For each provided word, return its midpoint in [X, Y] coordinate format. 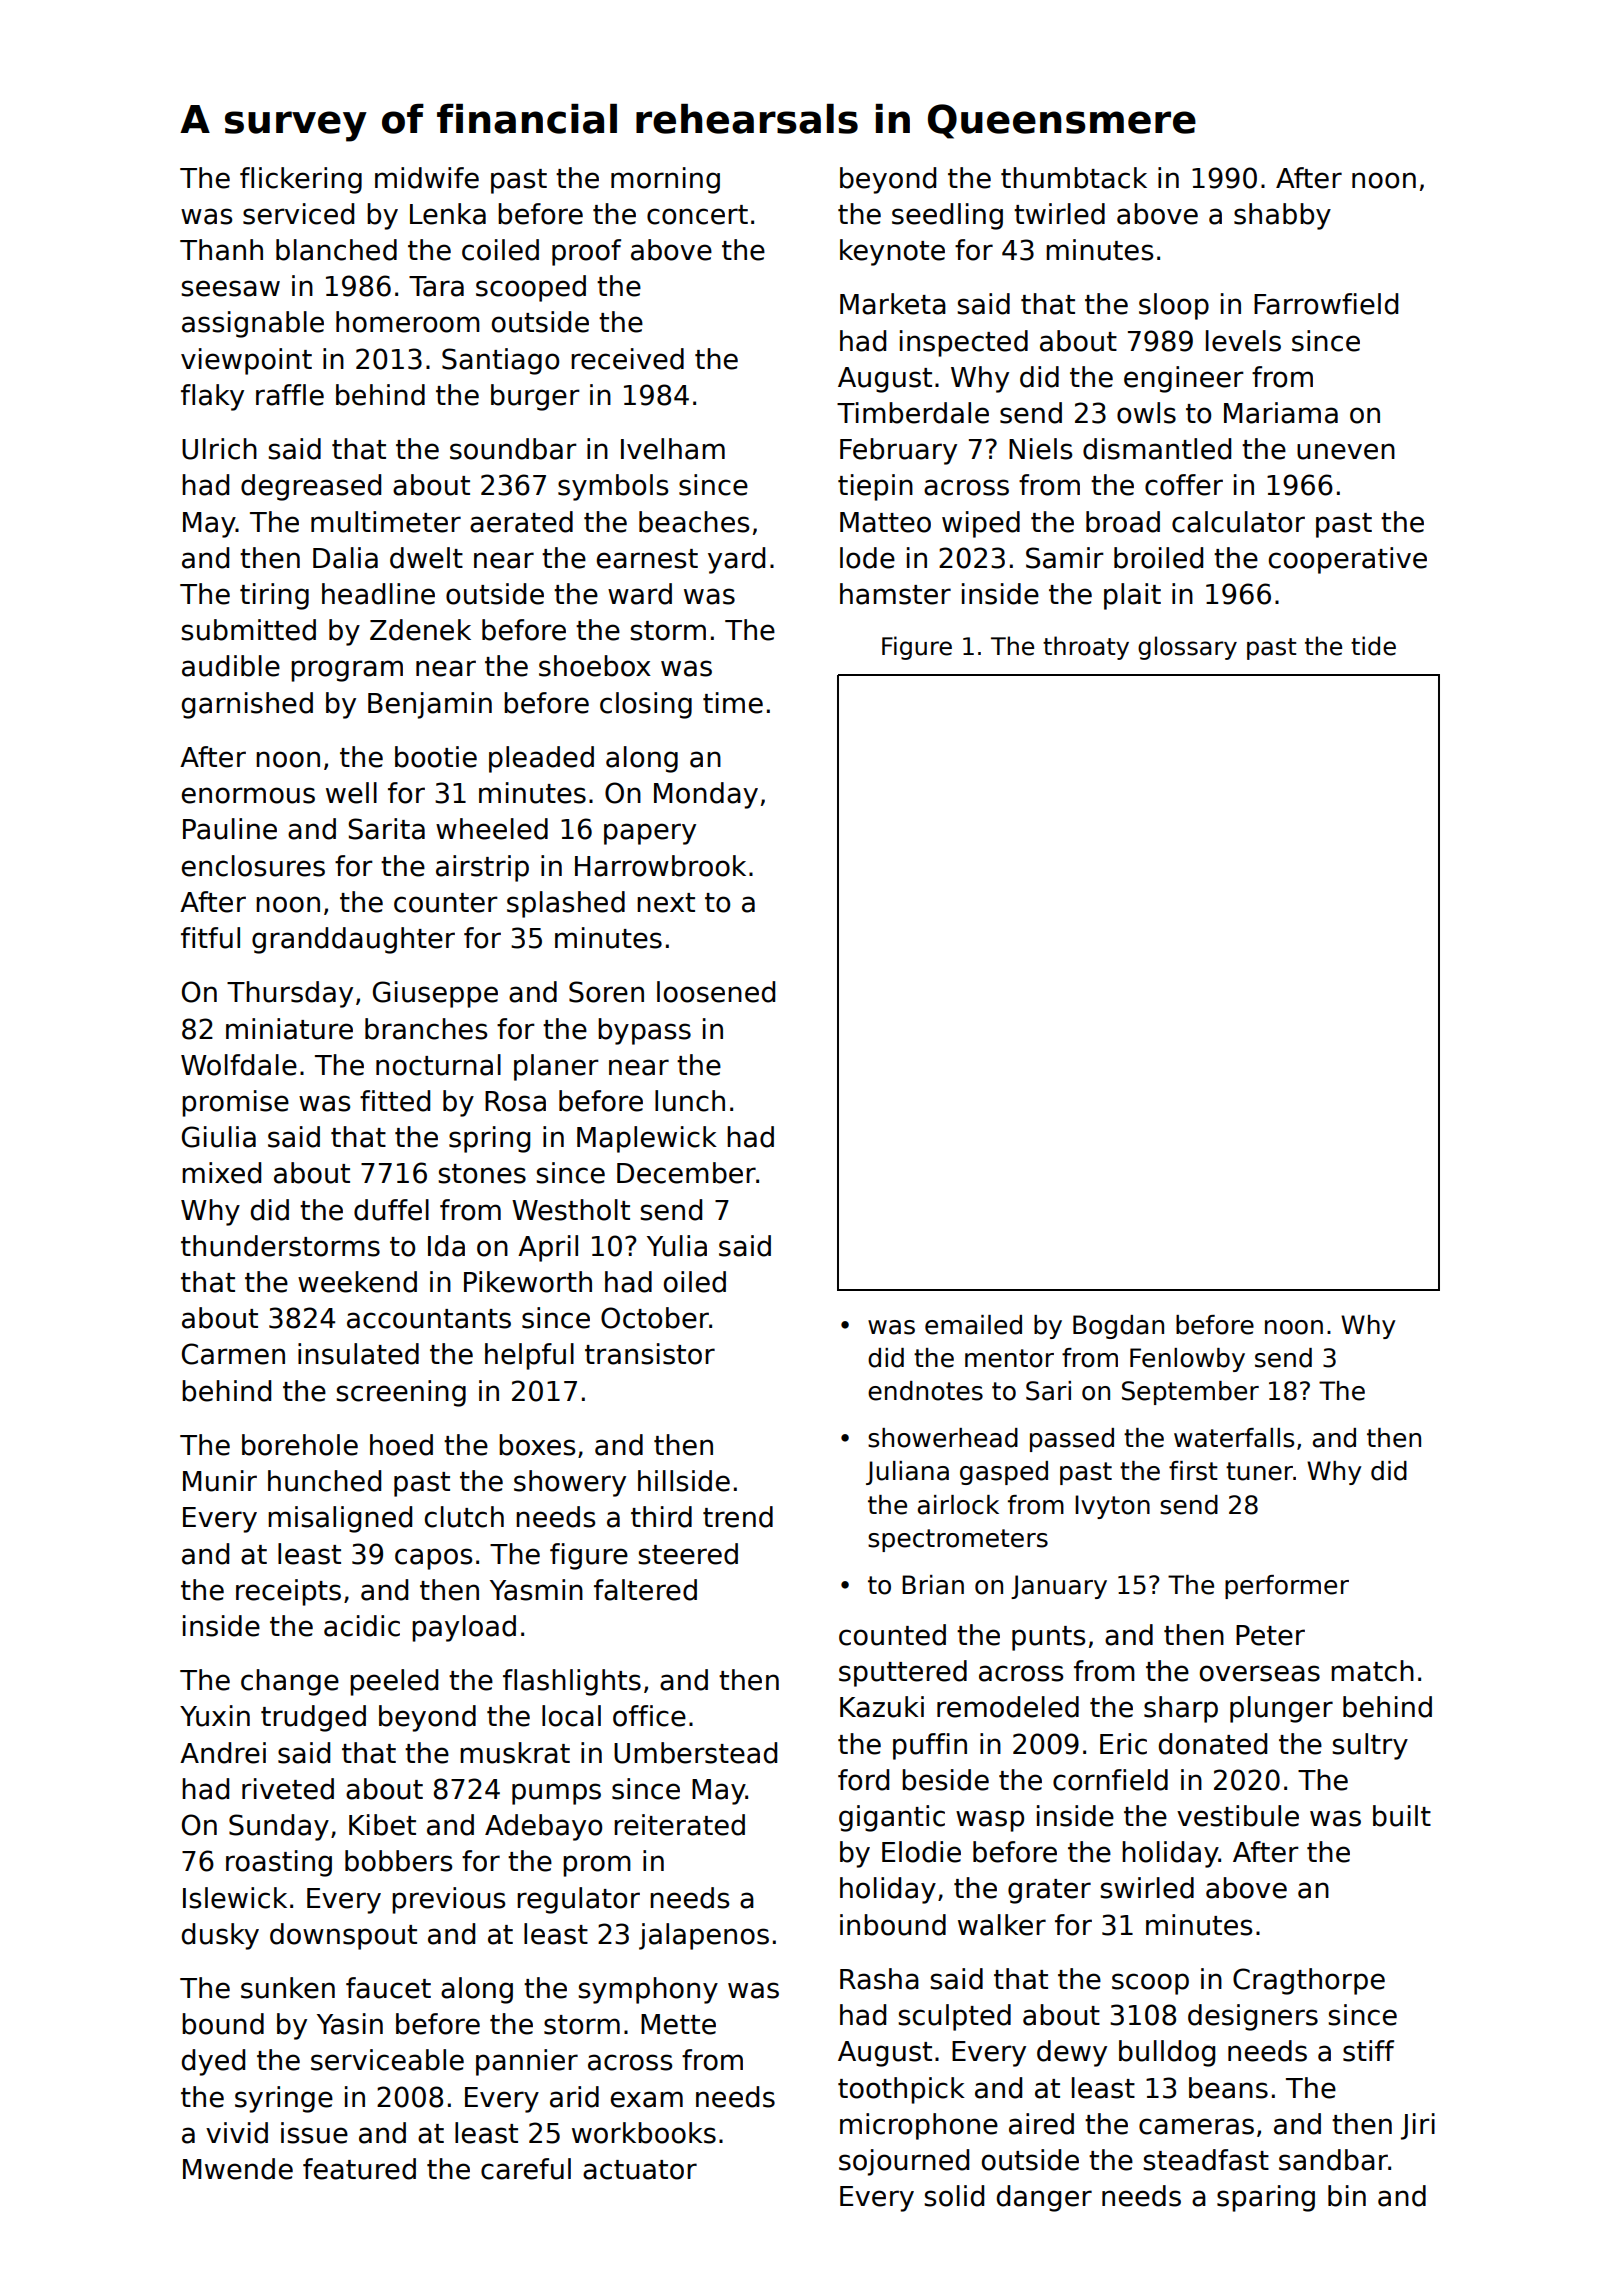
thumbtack [1074, 178]
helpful [529, 1356]
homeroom [408, 322]
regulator [578, 1900]
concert [697, 215]
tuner [1259, 1471]
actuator [640, 2170]
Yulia [677, 1246]
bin [1347, 2196]
